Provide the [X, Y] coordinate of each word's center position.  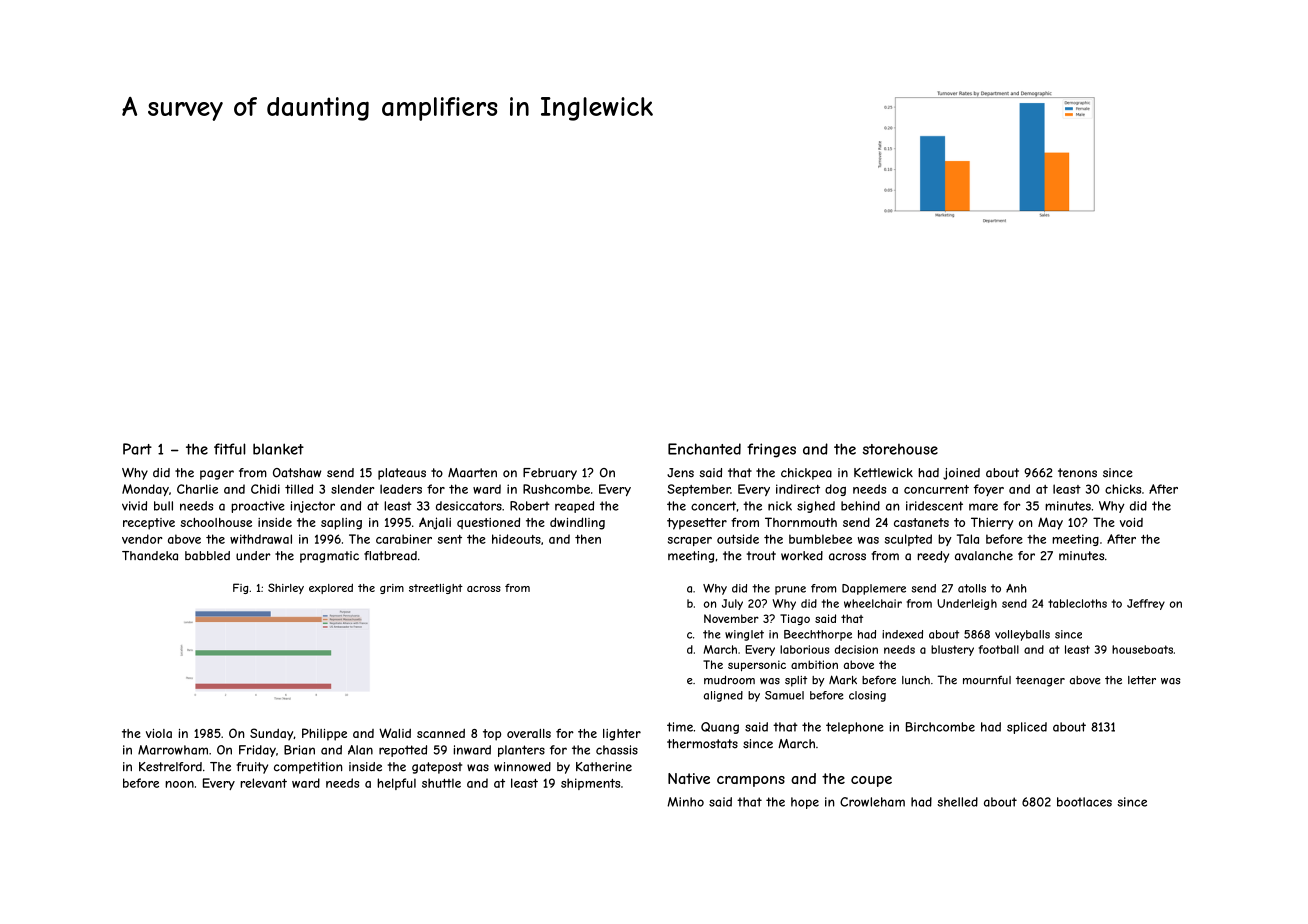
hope [805, 803]
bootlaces [1084, 802]
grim [392, 589]
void [1131, 522]
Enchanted [704, 449]
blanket [278, 449]
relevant [263, 783]
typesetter [697, 524]
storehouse [900, 449]
